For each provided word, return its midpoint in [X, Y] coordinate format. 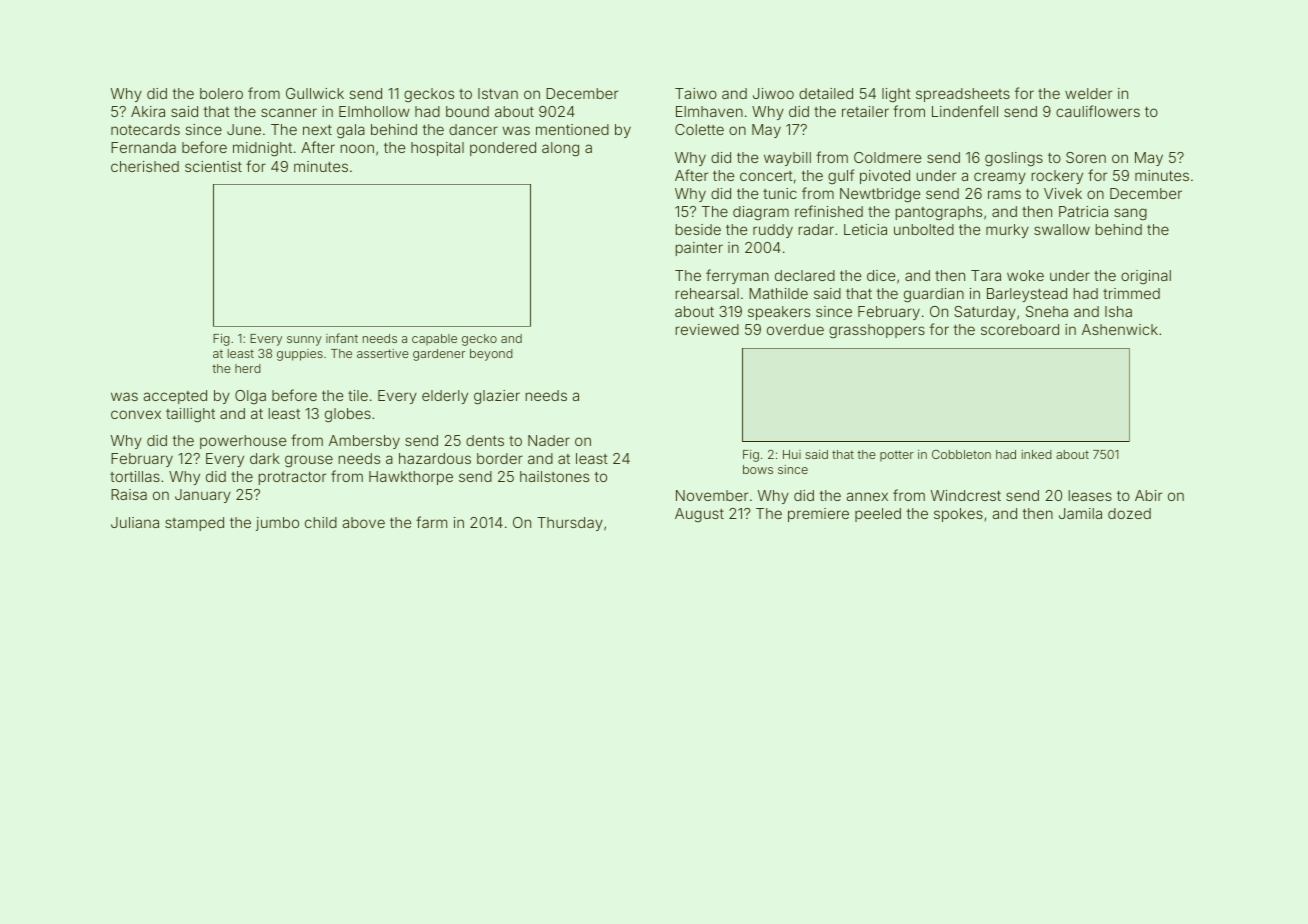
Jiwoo [773, 93]
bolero [221, 93]
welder [1088, 93]
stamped [194, 524]
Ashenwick [1120, 329]
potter [897, 456]
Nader [549, 440]
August [699, 515]
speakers [779, 313]
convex [136, 414]
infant [342, 338]
